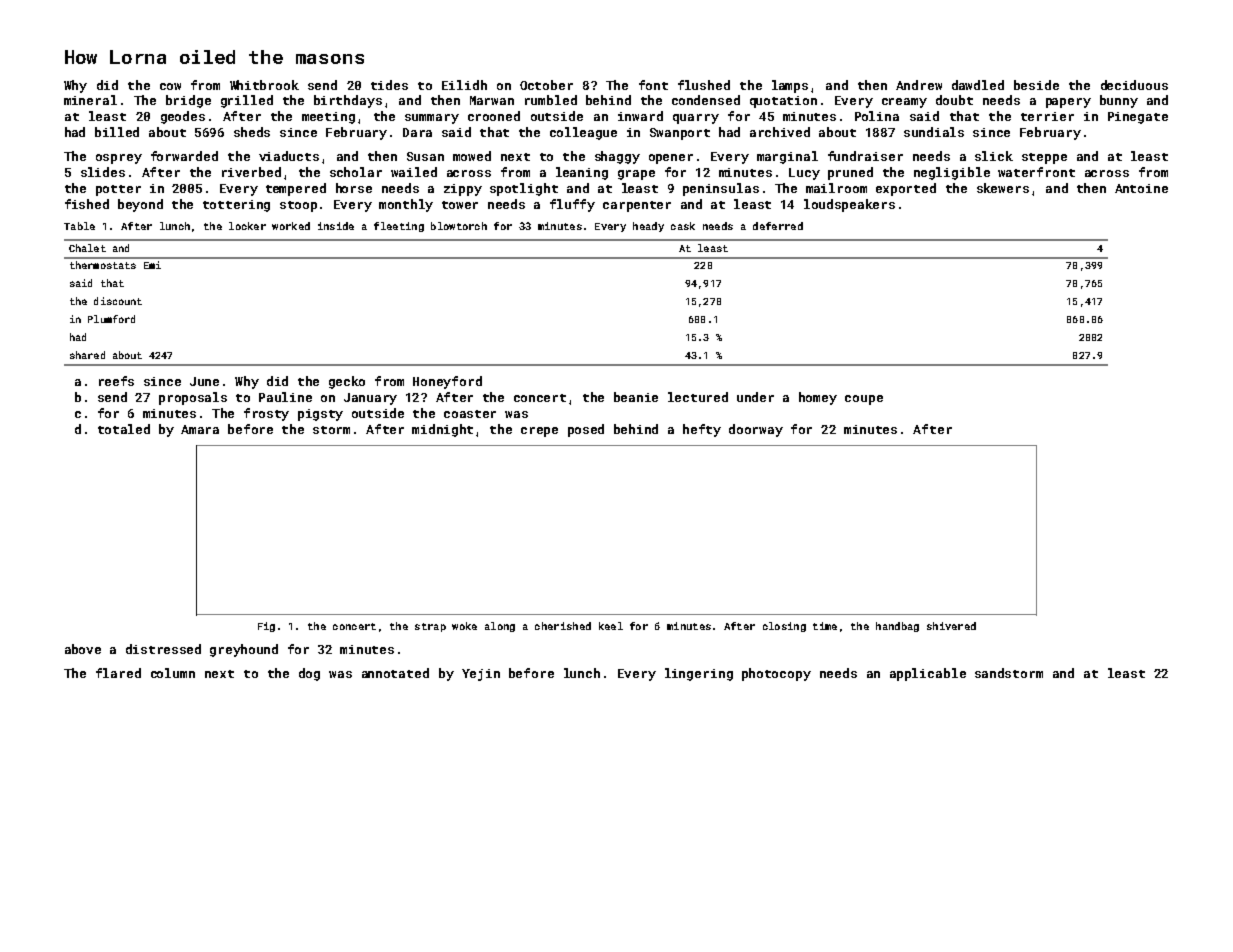 The height and width of the image is (952, 1233). What do you see at coordinates (430, 627) in the image?
I see `strap` at bounding box center [430, 627].
